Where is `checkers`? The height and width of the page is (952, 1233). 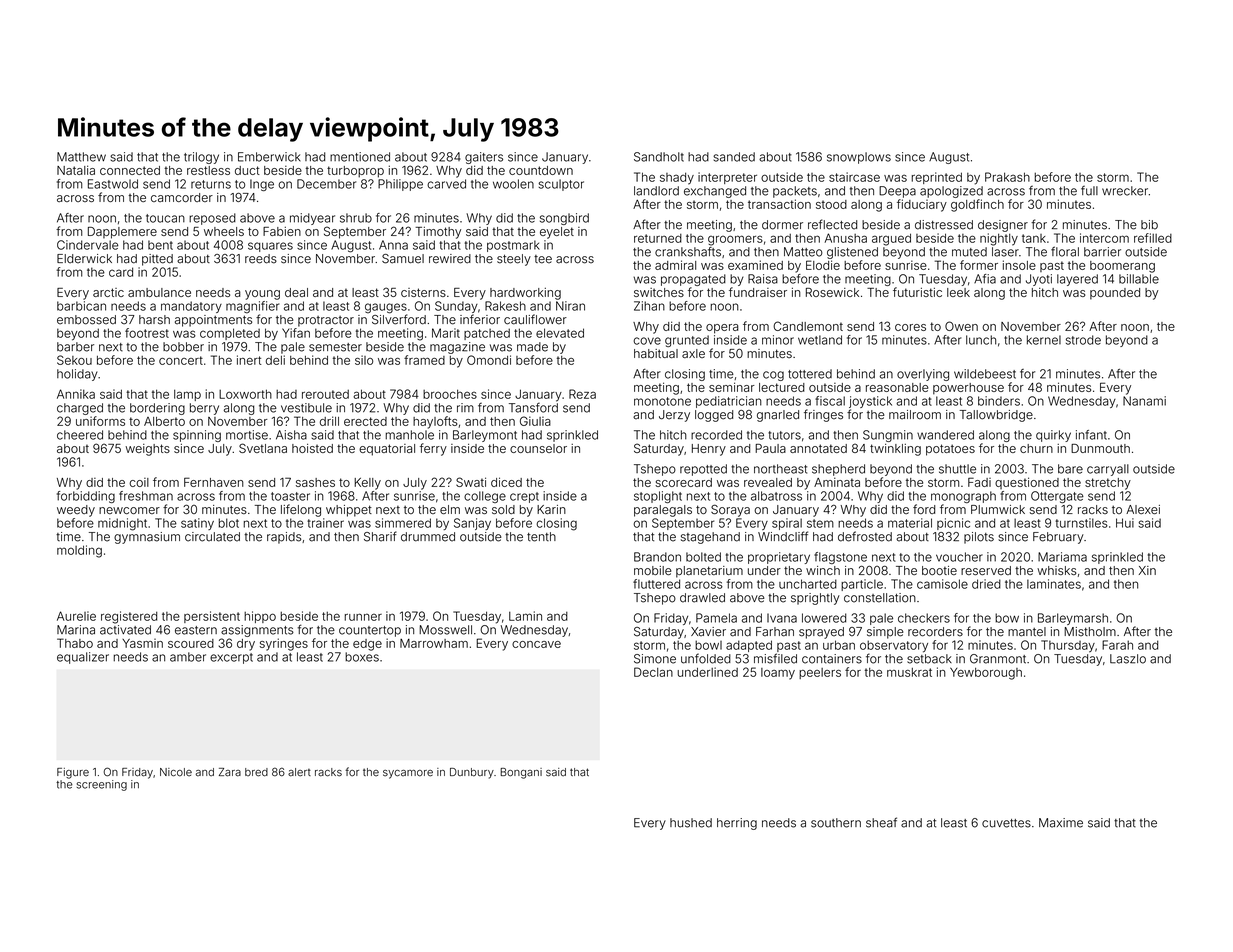 checkers is located at coordinates (924, 618).
